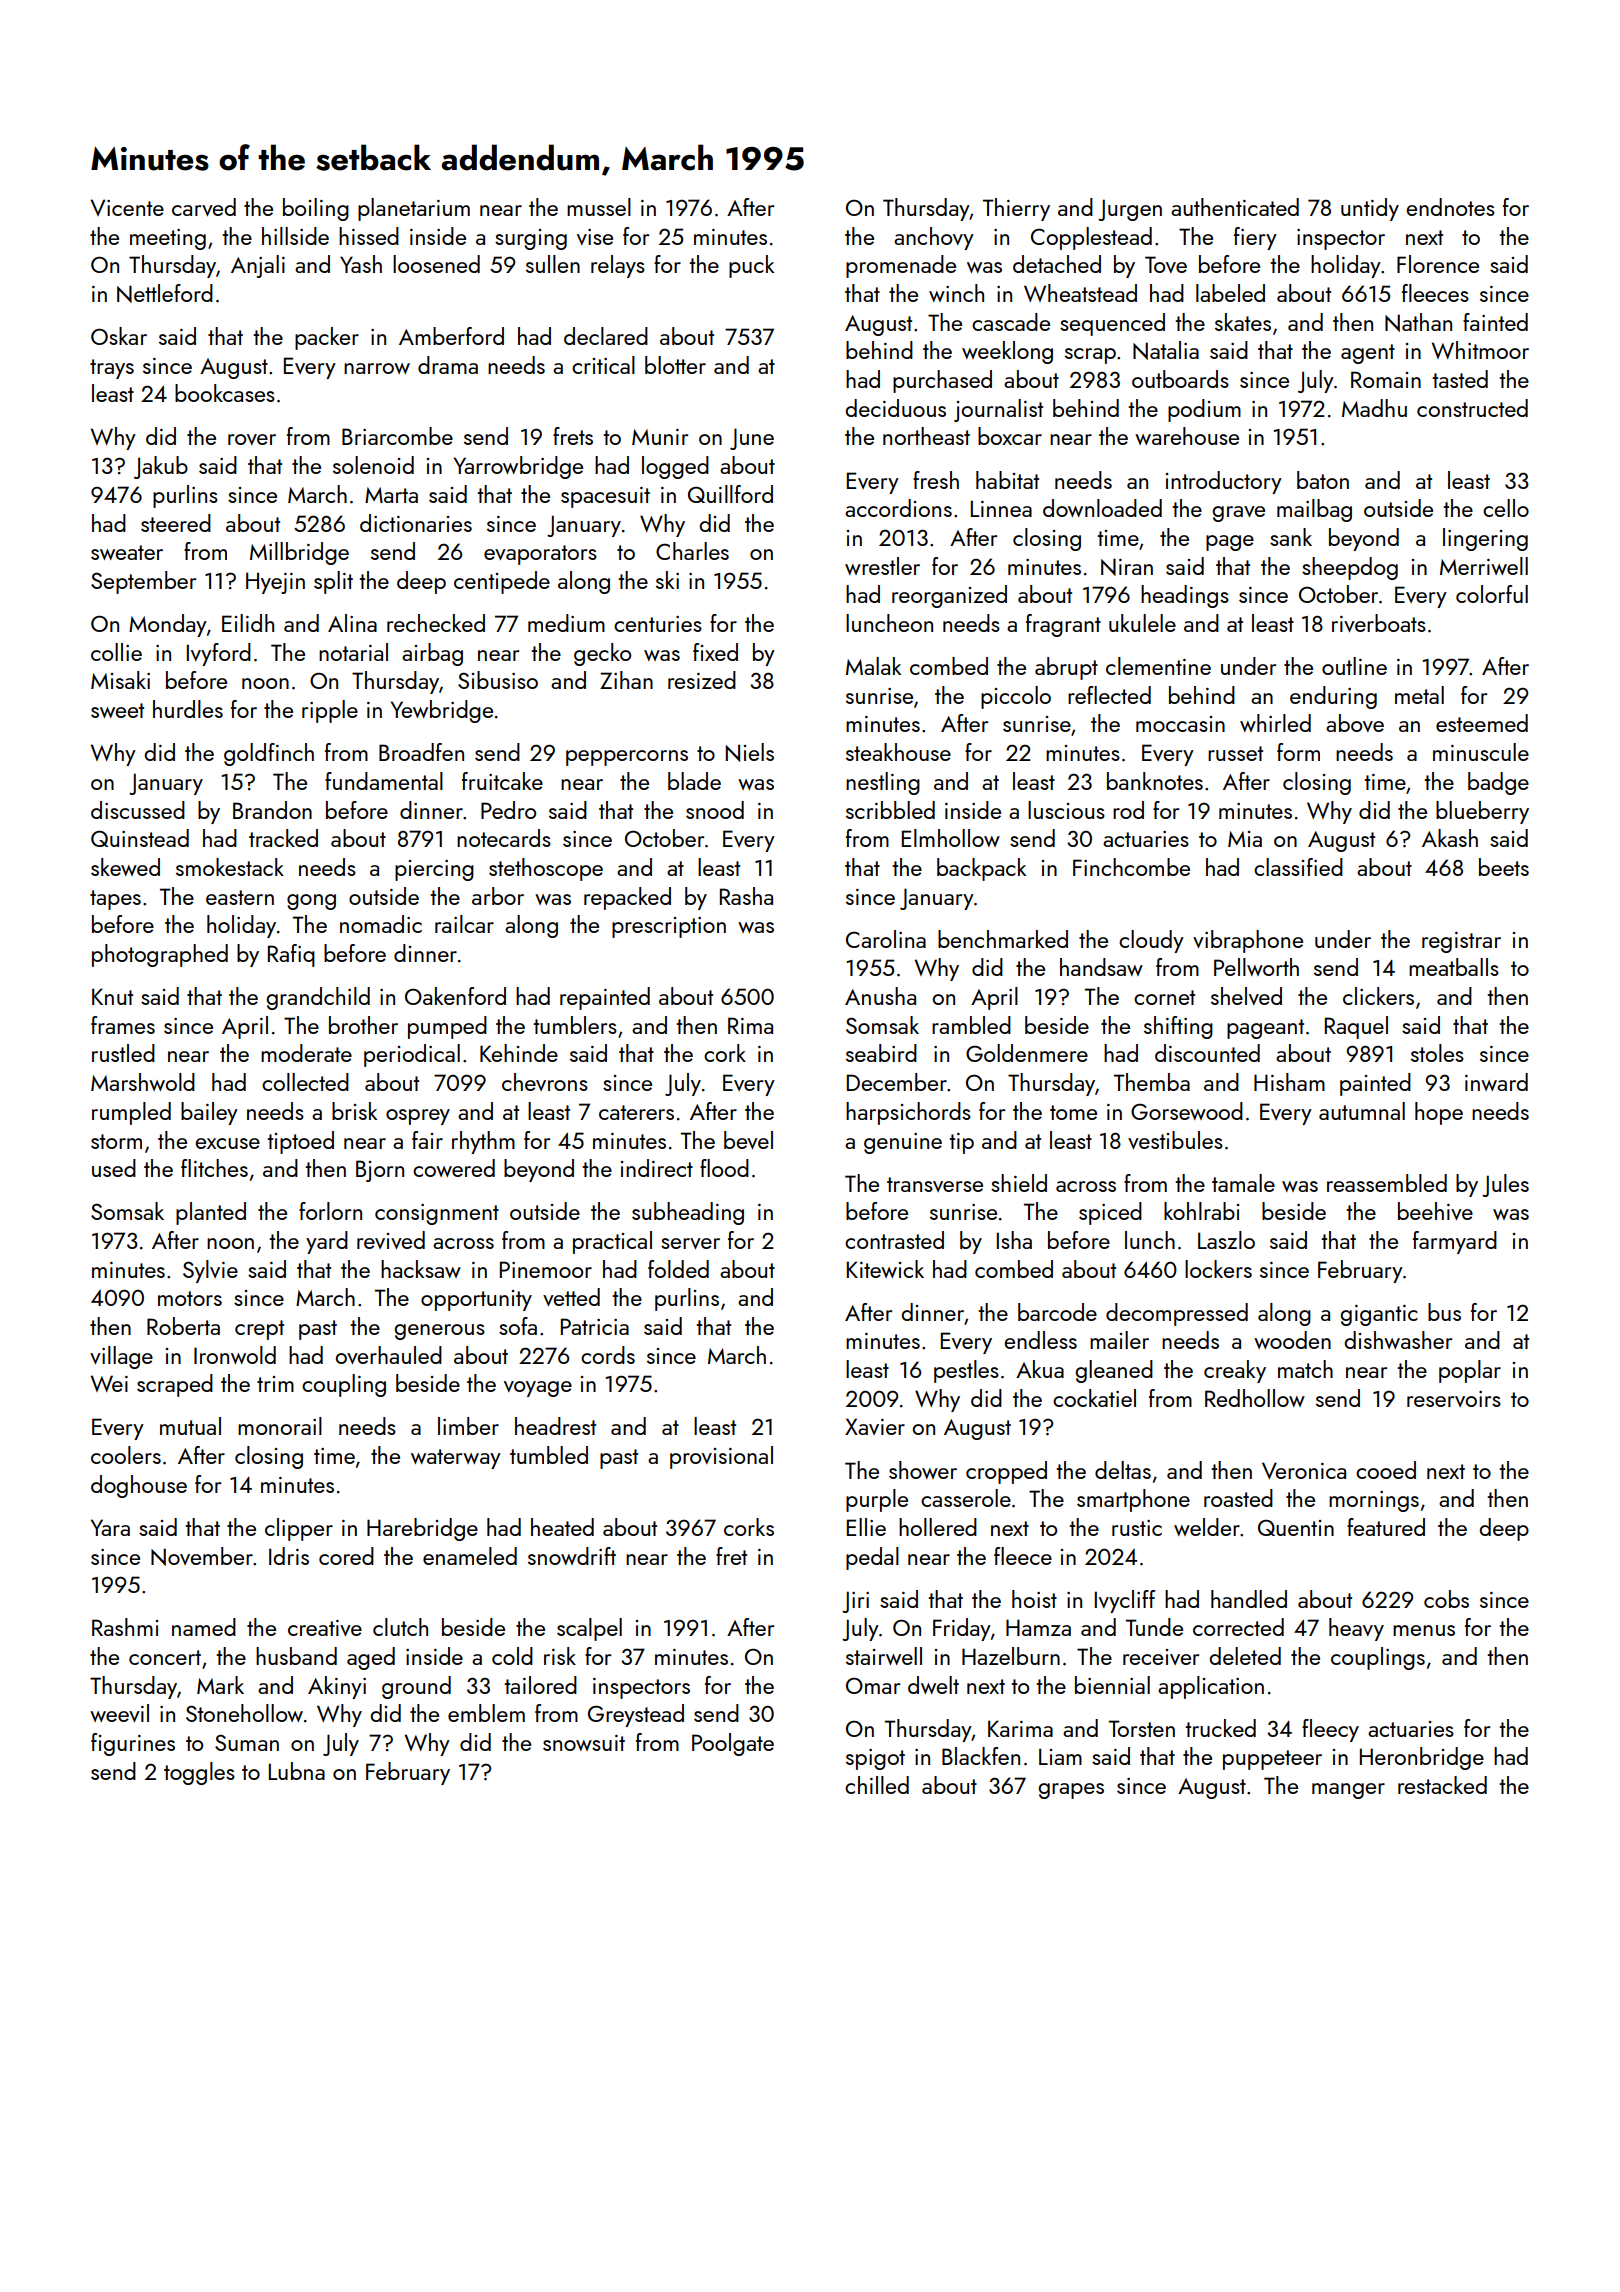 The height and width of the screenshot is (2292, 1620). What do you see at coordinates (949, 596) in the screenshot?
I see `reorganized` at bounding box center [949, 596].
